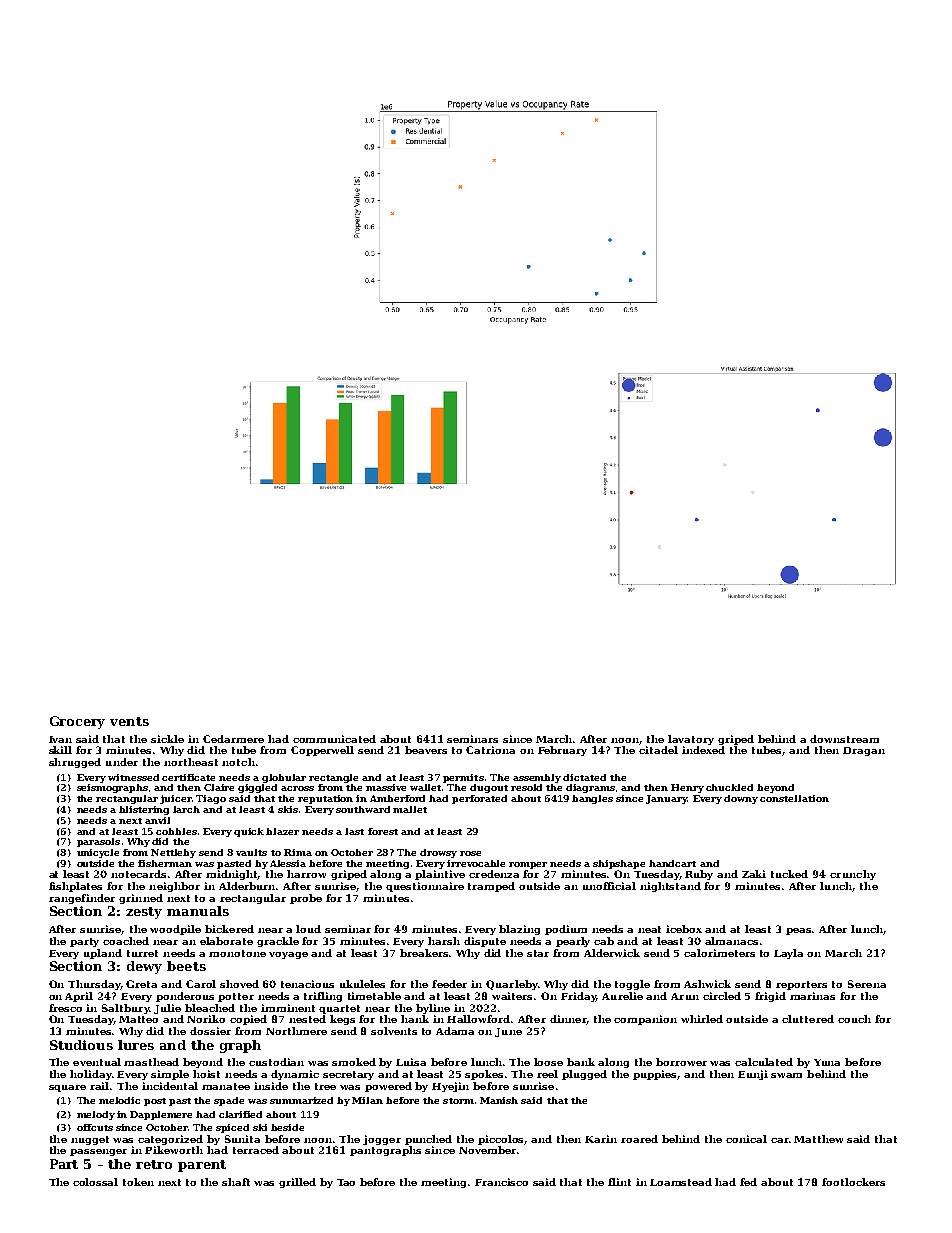  Describe the element at coordinates (719, 953) in the screenshot. I see `calorimeters` at that location.
